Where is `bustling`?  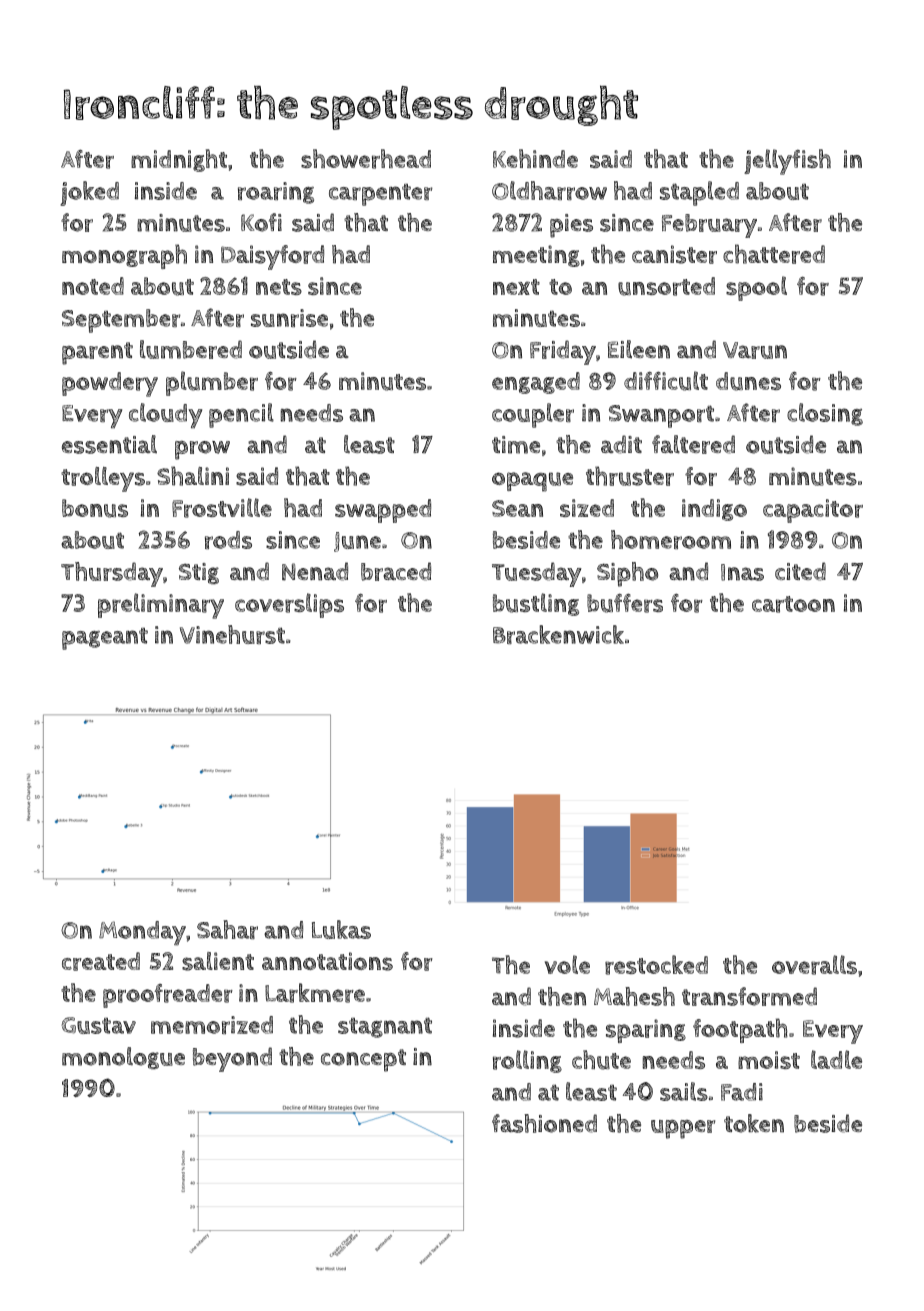
bustling is located at coordinates (536, 604).
